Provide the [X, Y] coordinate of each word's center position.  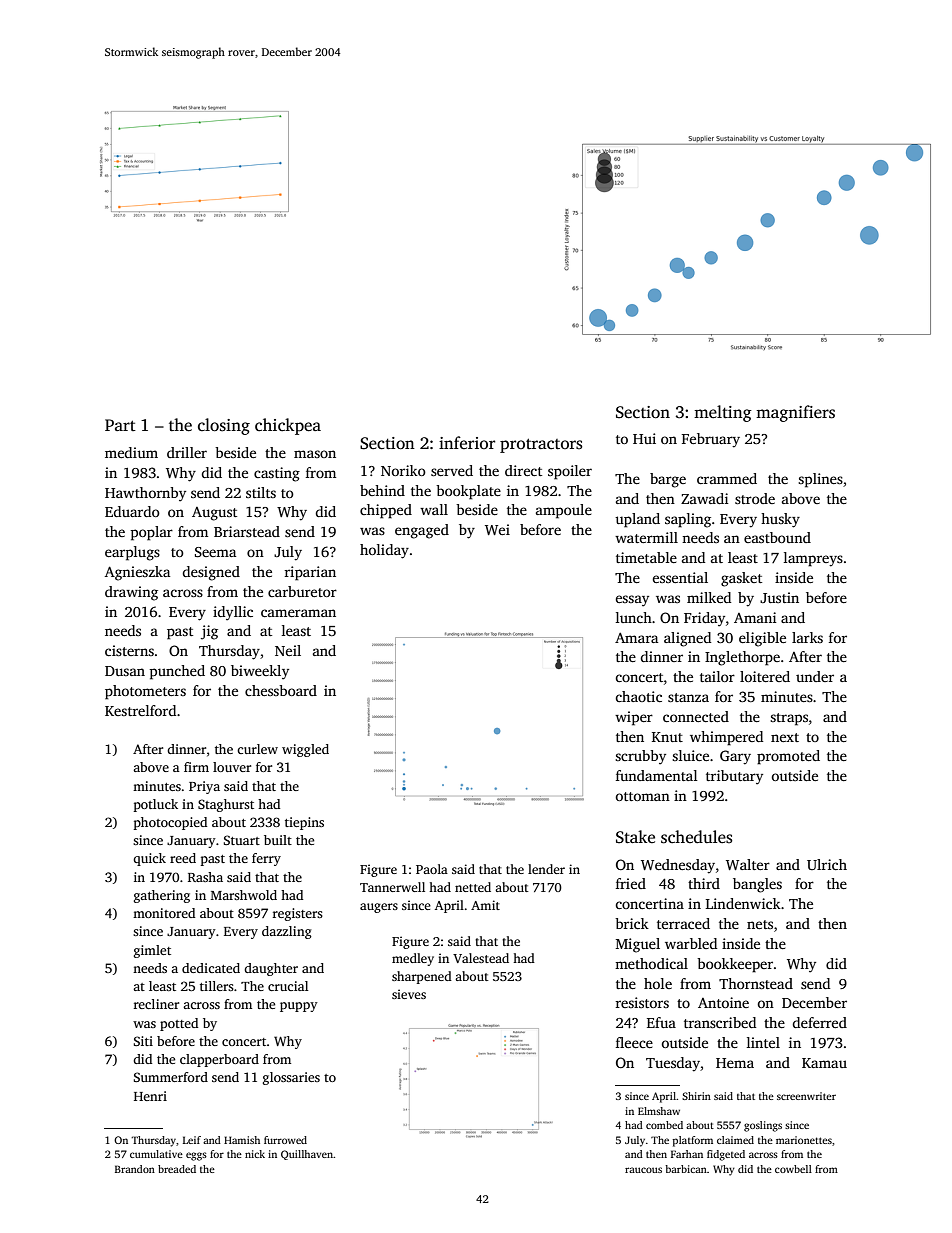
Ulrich [827, 864]
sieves [409, 994]
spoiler [570, 472]
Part [120, 425]
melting [723, 413]
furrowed [285, 1140]
